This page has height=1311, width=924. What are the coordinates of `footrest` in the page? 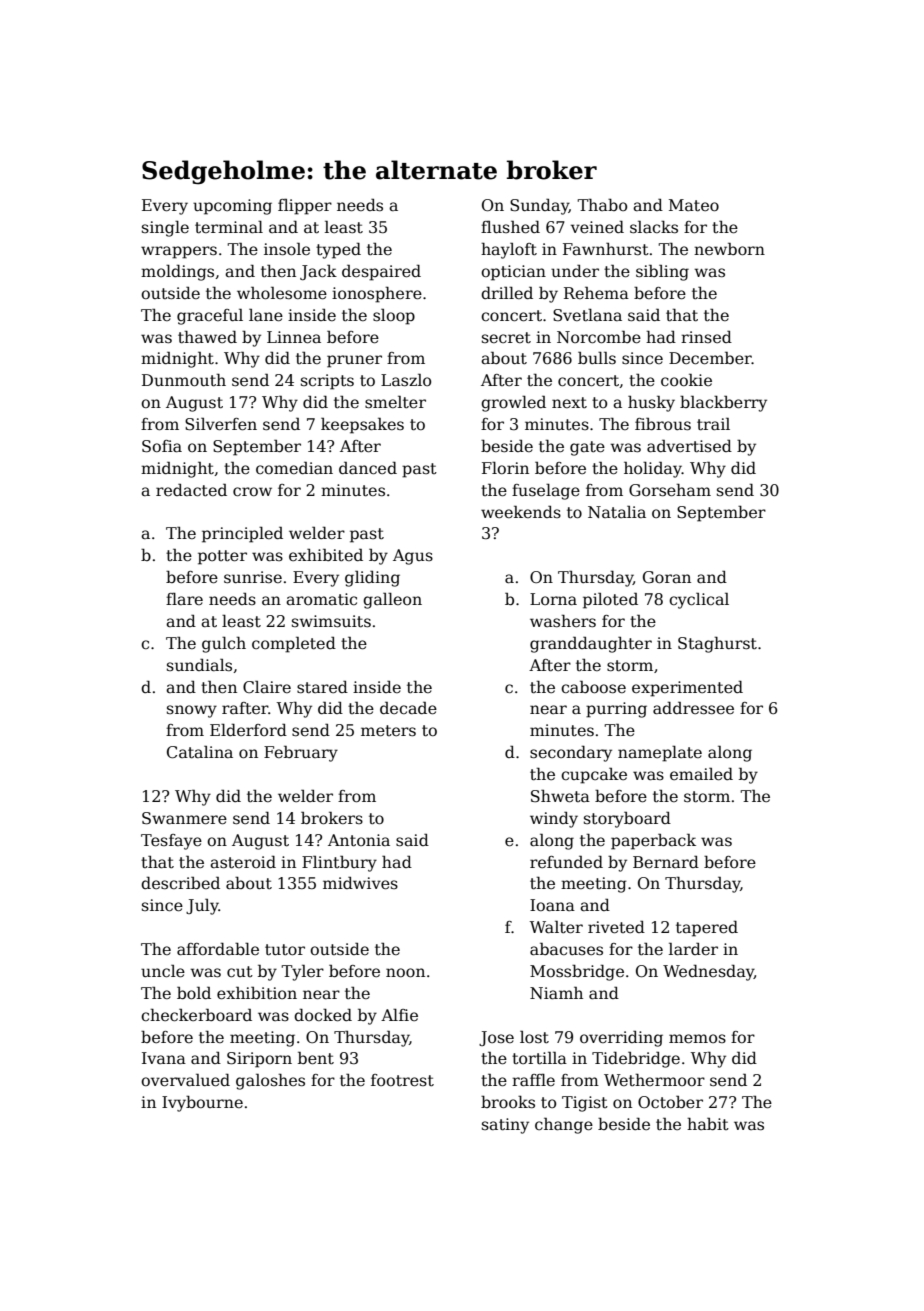 It's located at (402, 1080).
